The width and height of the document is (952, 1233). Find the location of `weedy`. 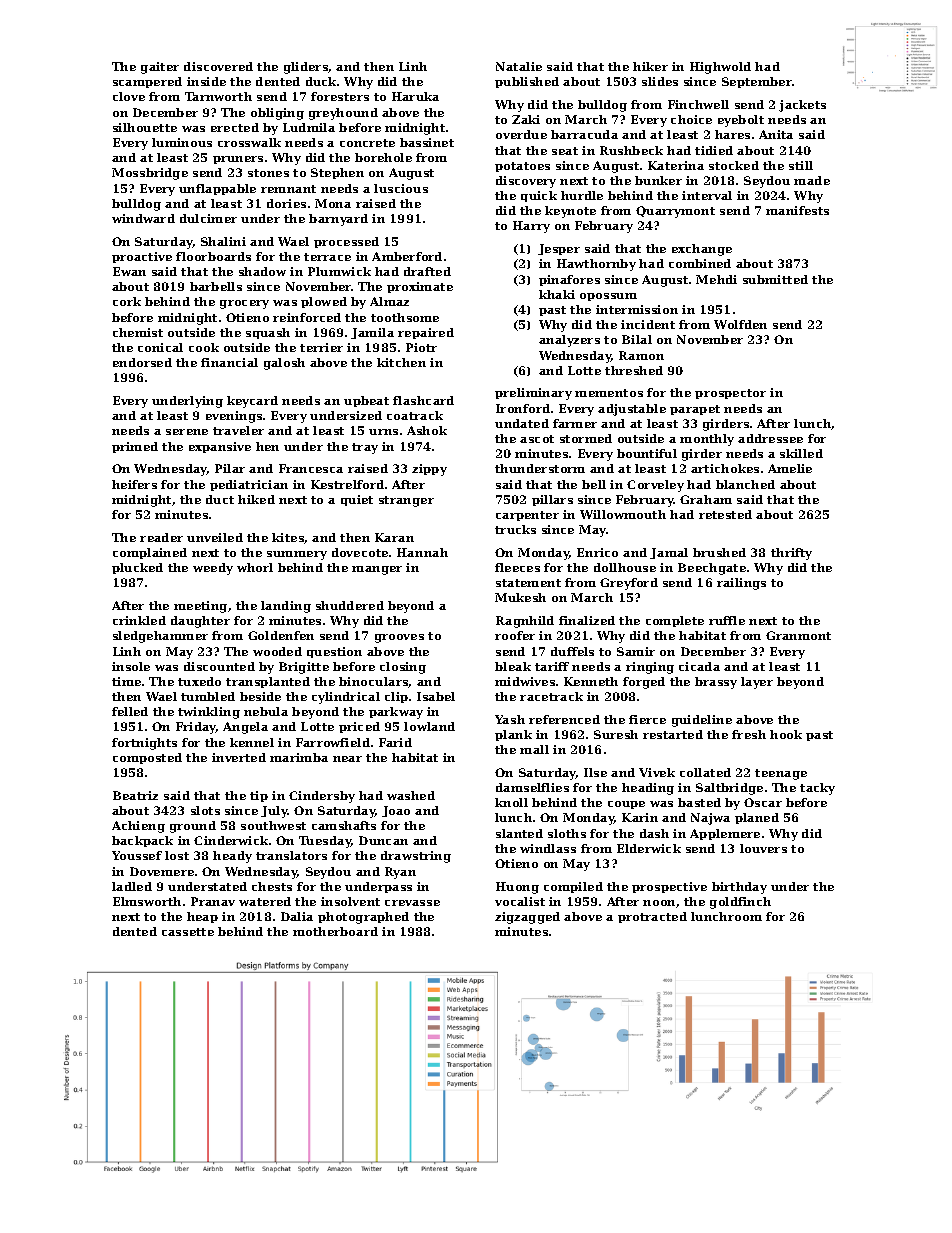

weedy is located at coordinates (213, 569).
